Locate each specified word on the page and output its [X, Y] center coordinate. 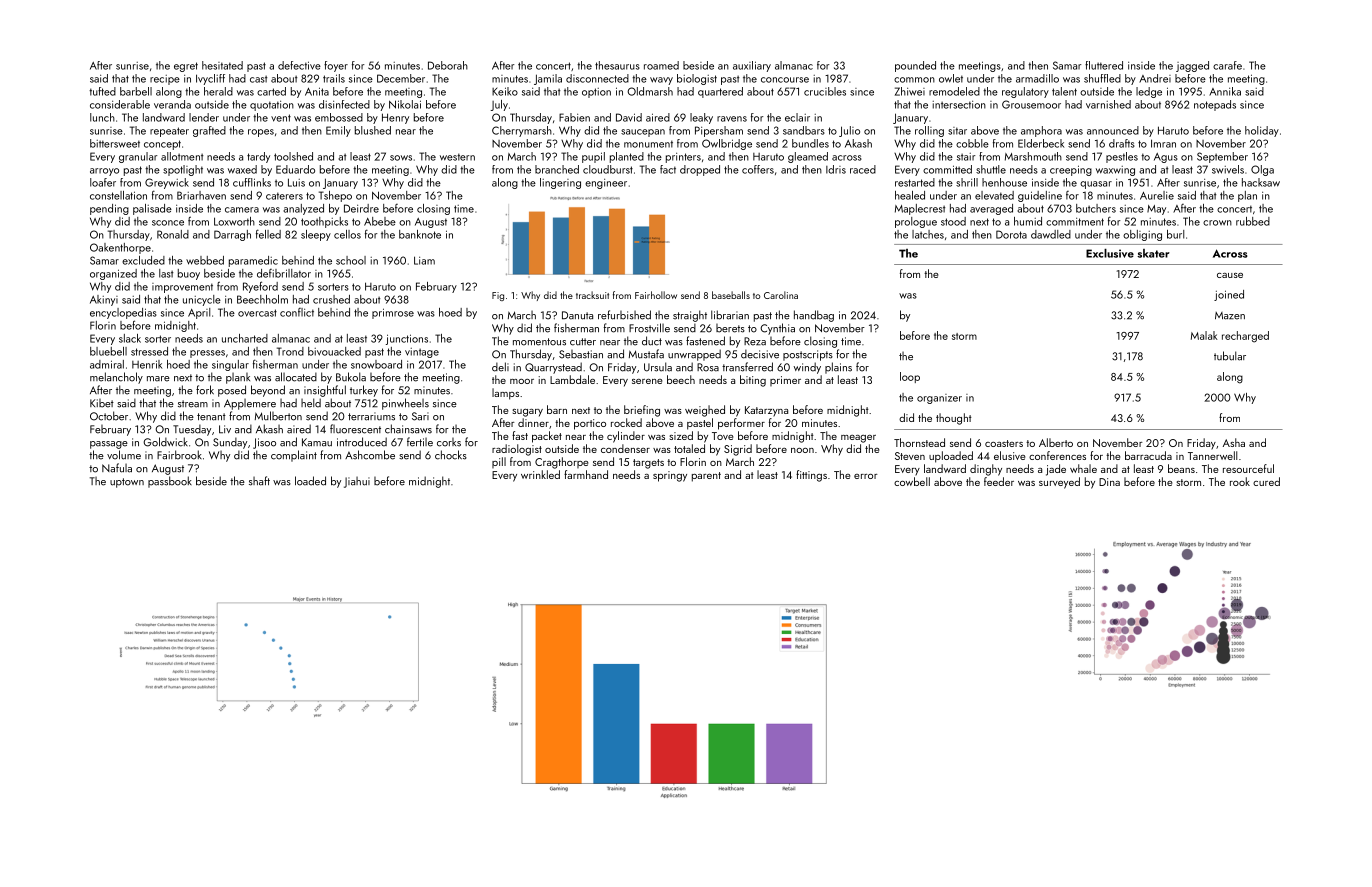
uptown [127, 483]
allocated [296, 377]
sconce [168, 223]
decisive [760, 354]
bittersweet [115, 143]
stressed [149, 351]
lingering [560, 183]
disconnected [597, 78]
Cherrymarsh [522, 131]
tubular [1230, 356]
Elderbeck [1041, 143]
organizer [939, 399]
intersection [959, 105]
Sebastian [581, 354]
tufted [102, 91]
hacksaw [1261, 182]
